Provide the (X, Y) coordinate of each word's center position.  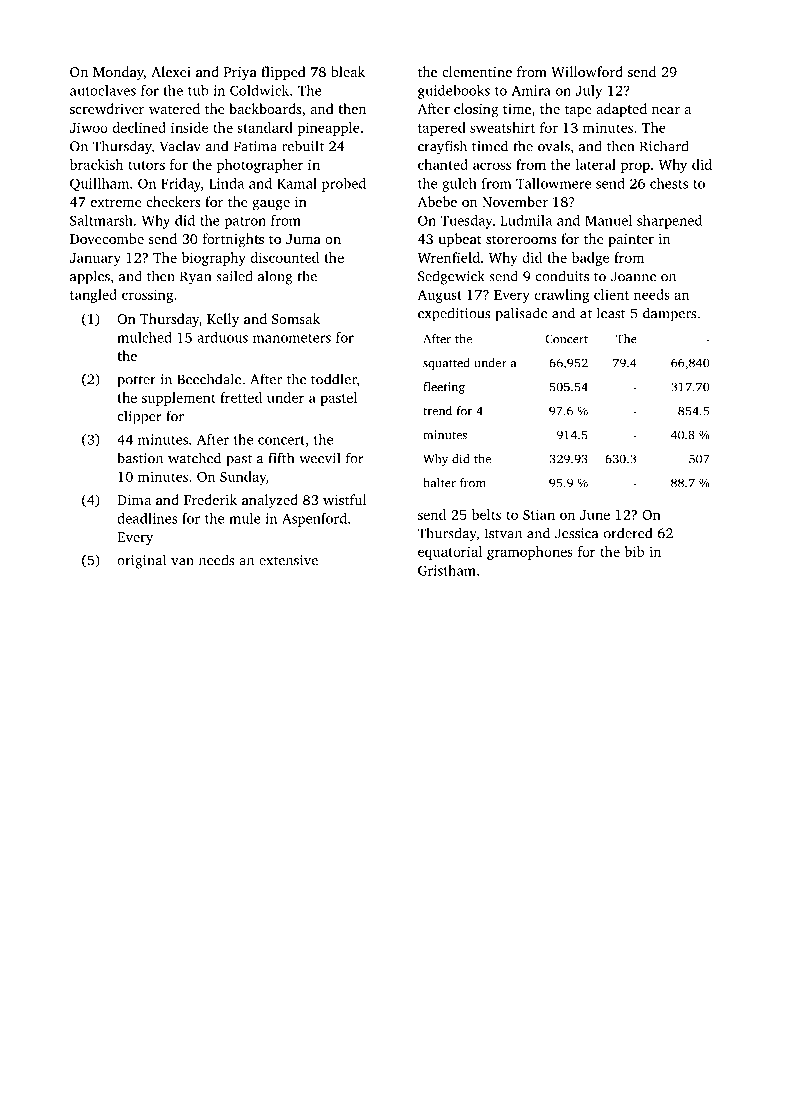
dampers (669, 314)
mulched (144, 337)
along (275, 277)
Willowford (587, 71)
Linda (226, 183)
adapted (621, 110)
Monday (118, 73)
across (492, 166)
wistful (344, 499)
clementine (477, 71)
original (141, 561)
